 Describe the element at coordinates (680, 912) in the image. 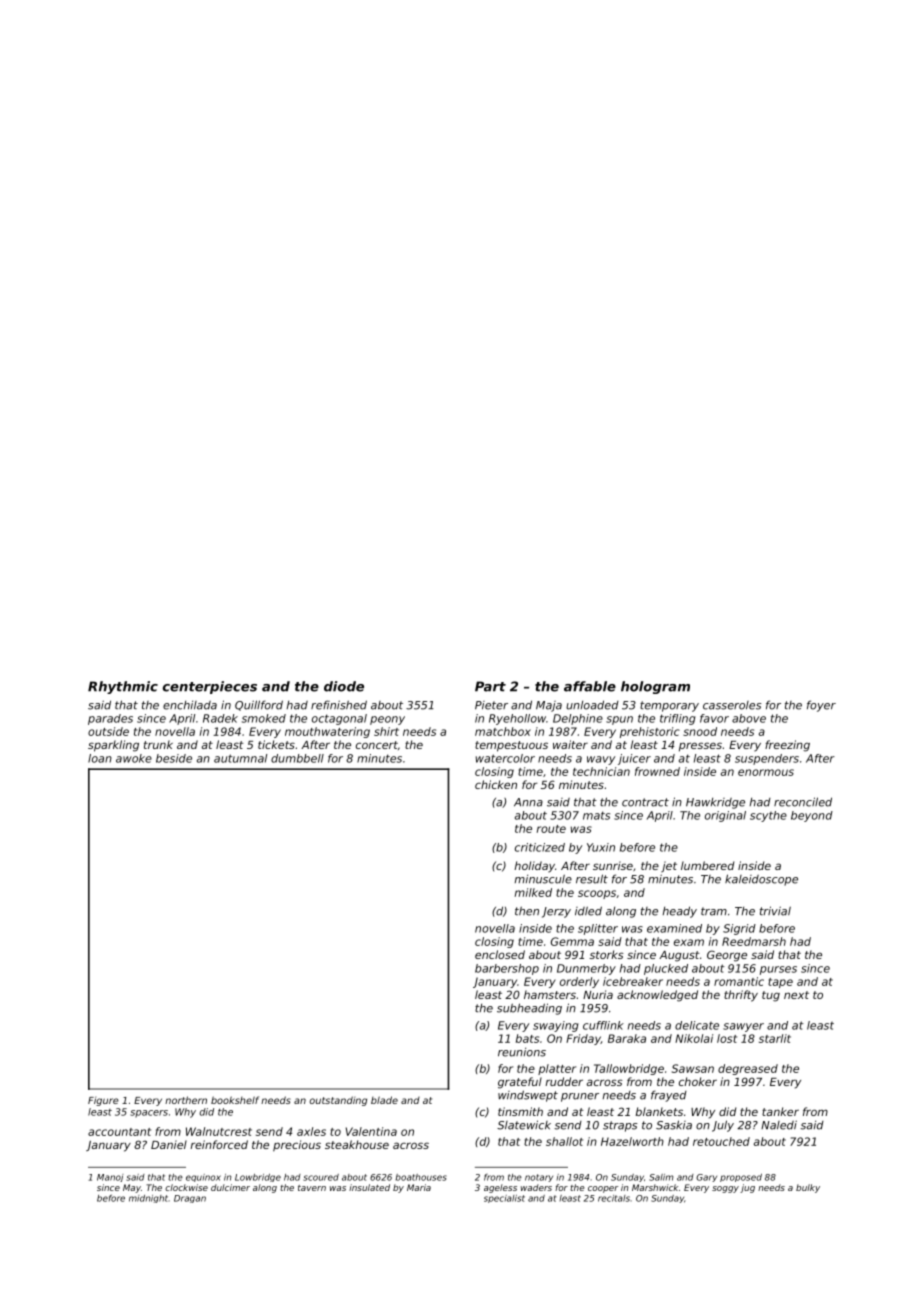

I see `heady` at that location.
